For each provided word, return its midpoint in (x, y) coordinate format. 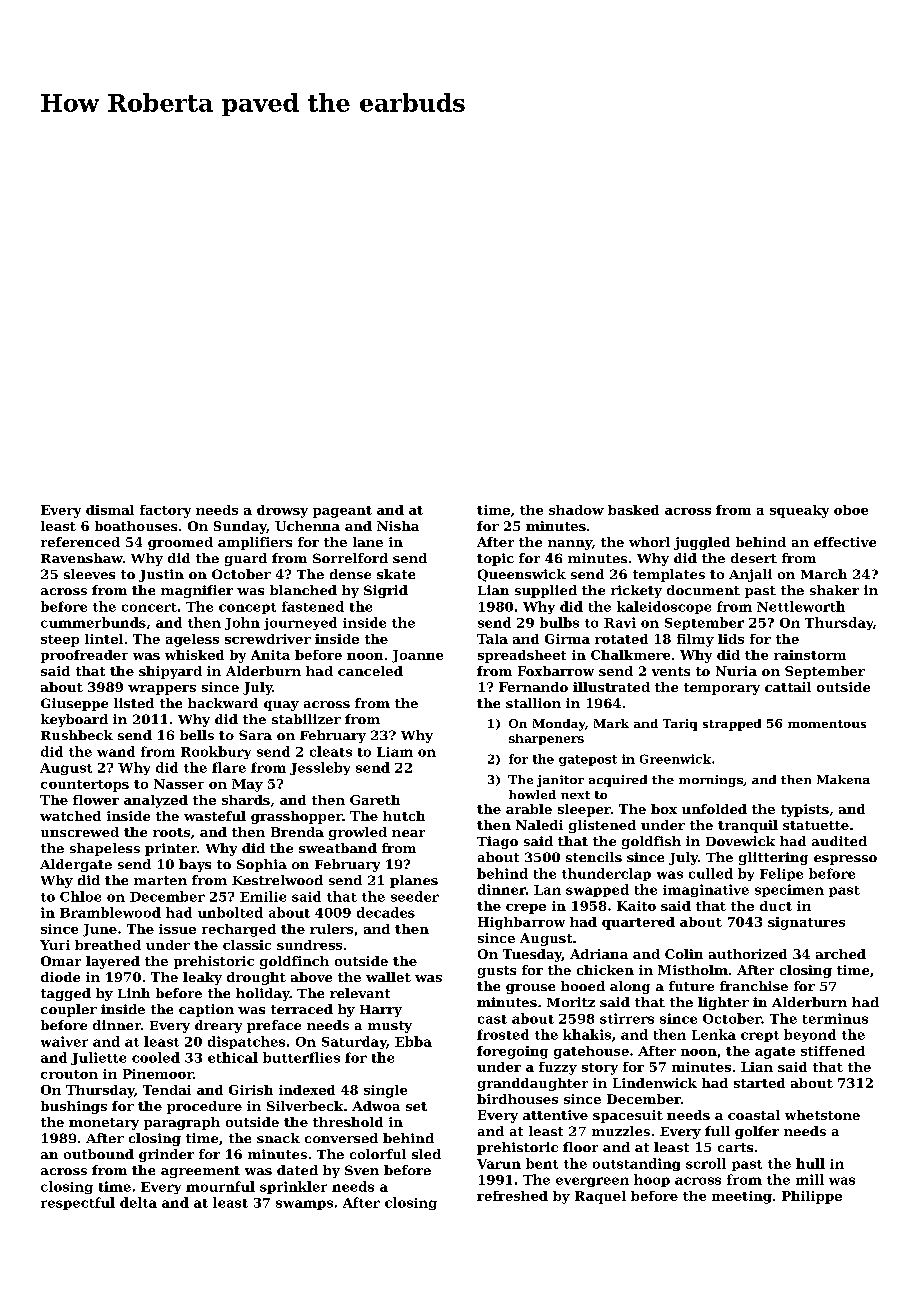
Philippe (812, 1197)
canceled (370, 671)
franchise (754, 986)
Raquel (600, 1197)
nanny (570, 545)
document (703, 590)
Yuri (55, 945)
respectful (78, 1203)
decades (386, 912)
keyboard (74, 720)
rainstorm (810, 655)
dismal (110, 510)
